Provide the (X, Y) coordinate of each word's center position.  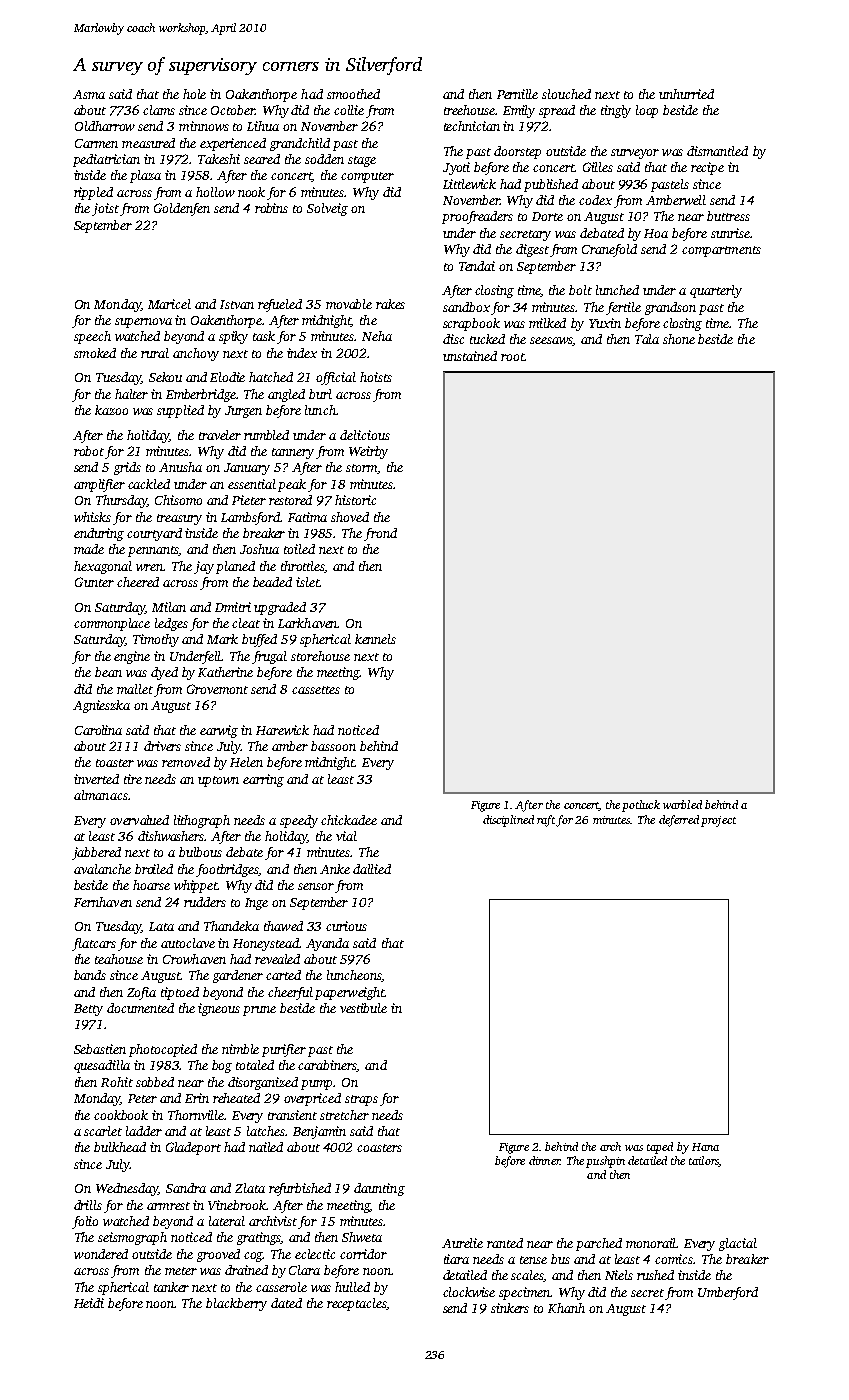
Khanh (566, 1308)
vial (346, 836)
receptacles (357, 1304)
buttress (728, 216)
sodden (324, 159)
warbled (682, 804)
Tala (647, 339)
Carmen (96, 143)
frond (380, 534)
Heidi (89, 1303)
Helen (246, 762)
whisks (92, 517)
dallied (372, 869)
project (718, 821)
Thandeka (231, 926)
